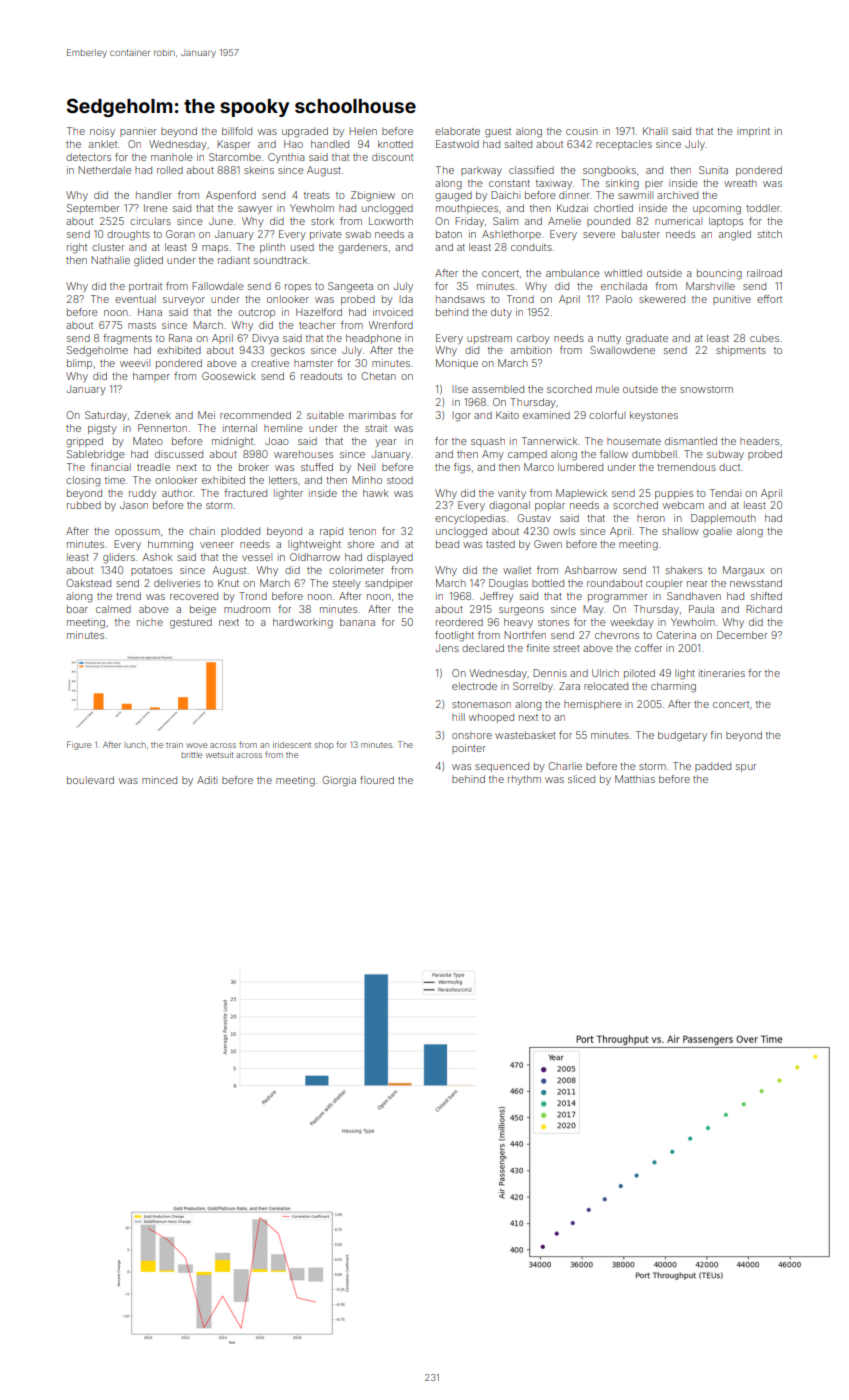 The image size is (849, 1400). I want to click on songbooks, so click(609, 171).
